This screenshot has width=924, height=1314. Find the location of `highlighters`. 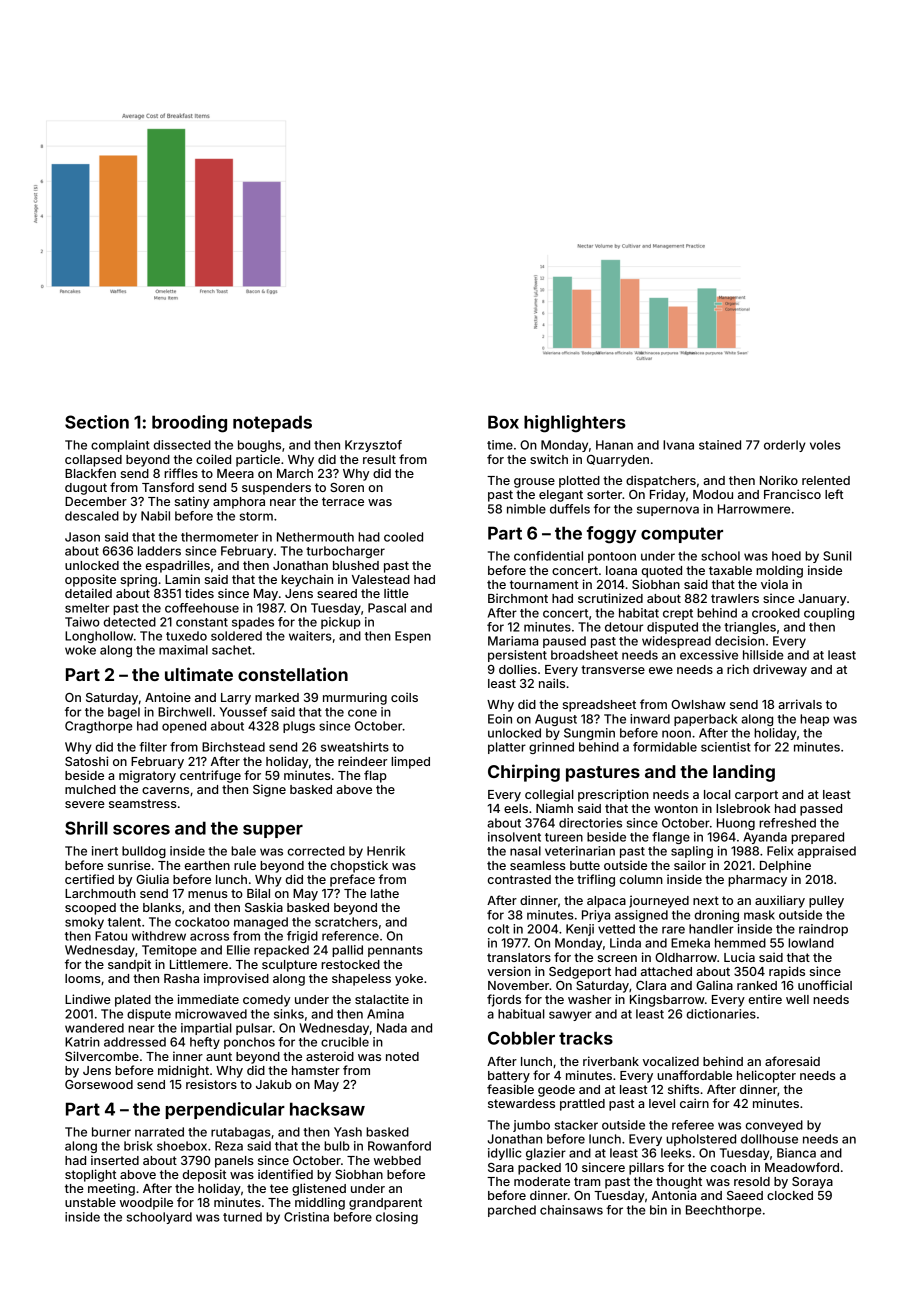

highlighters is located at coordinates (575, 424).
